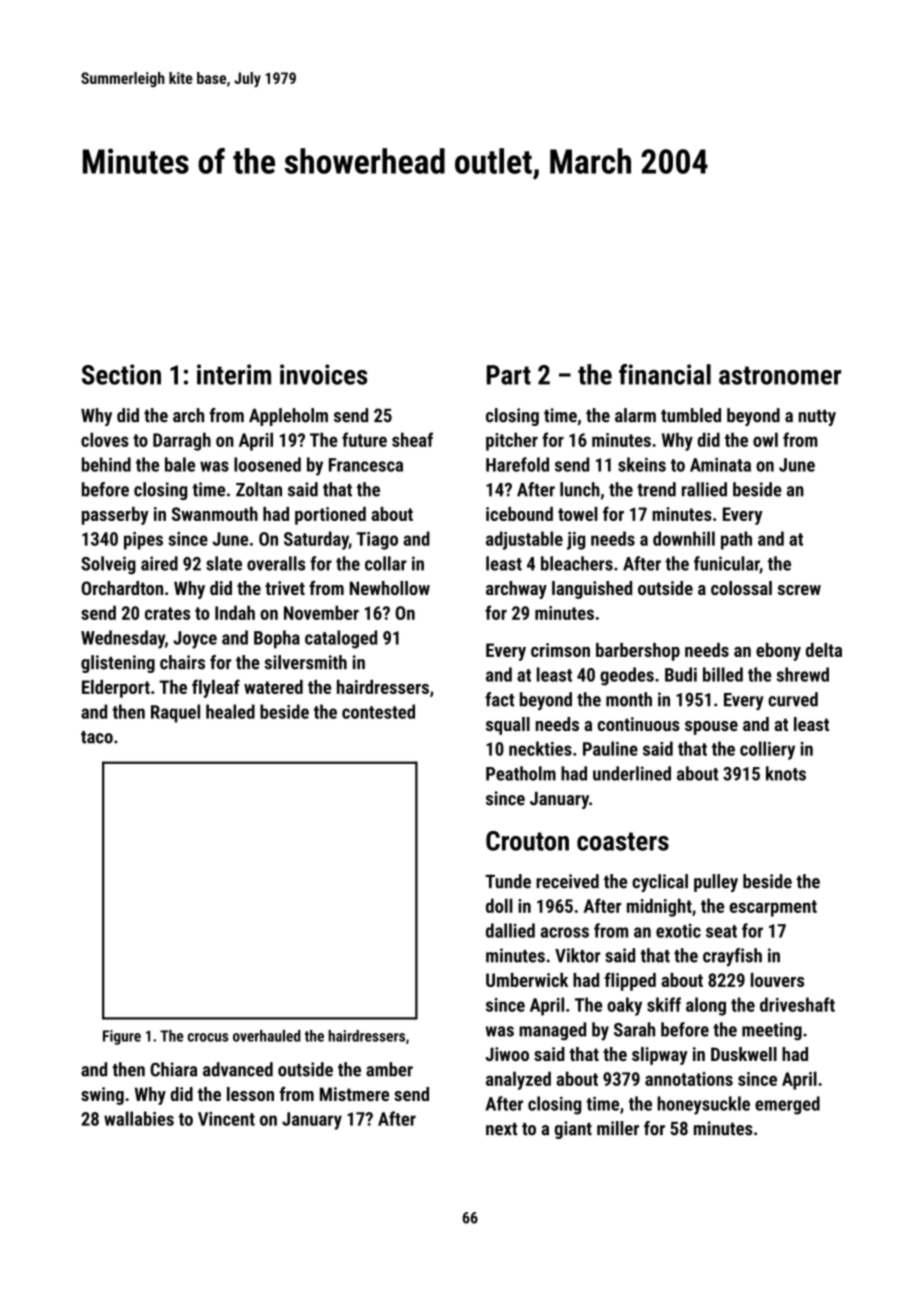 The width and height of the screenshot is (924, 1311). I want to click on colliery, so click(767, 750).
